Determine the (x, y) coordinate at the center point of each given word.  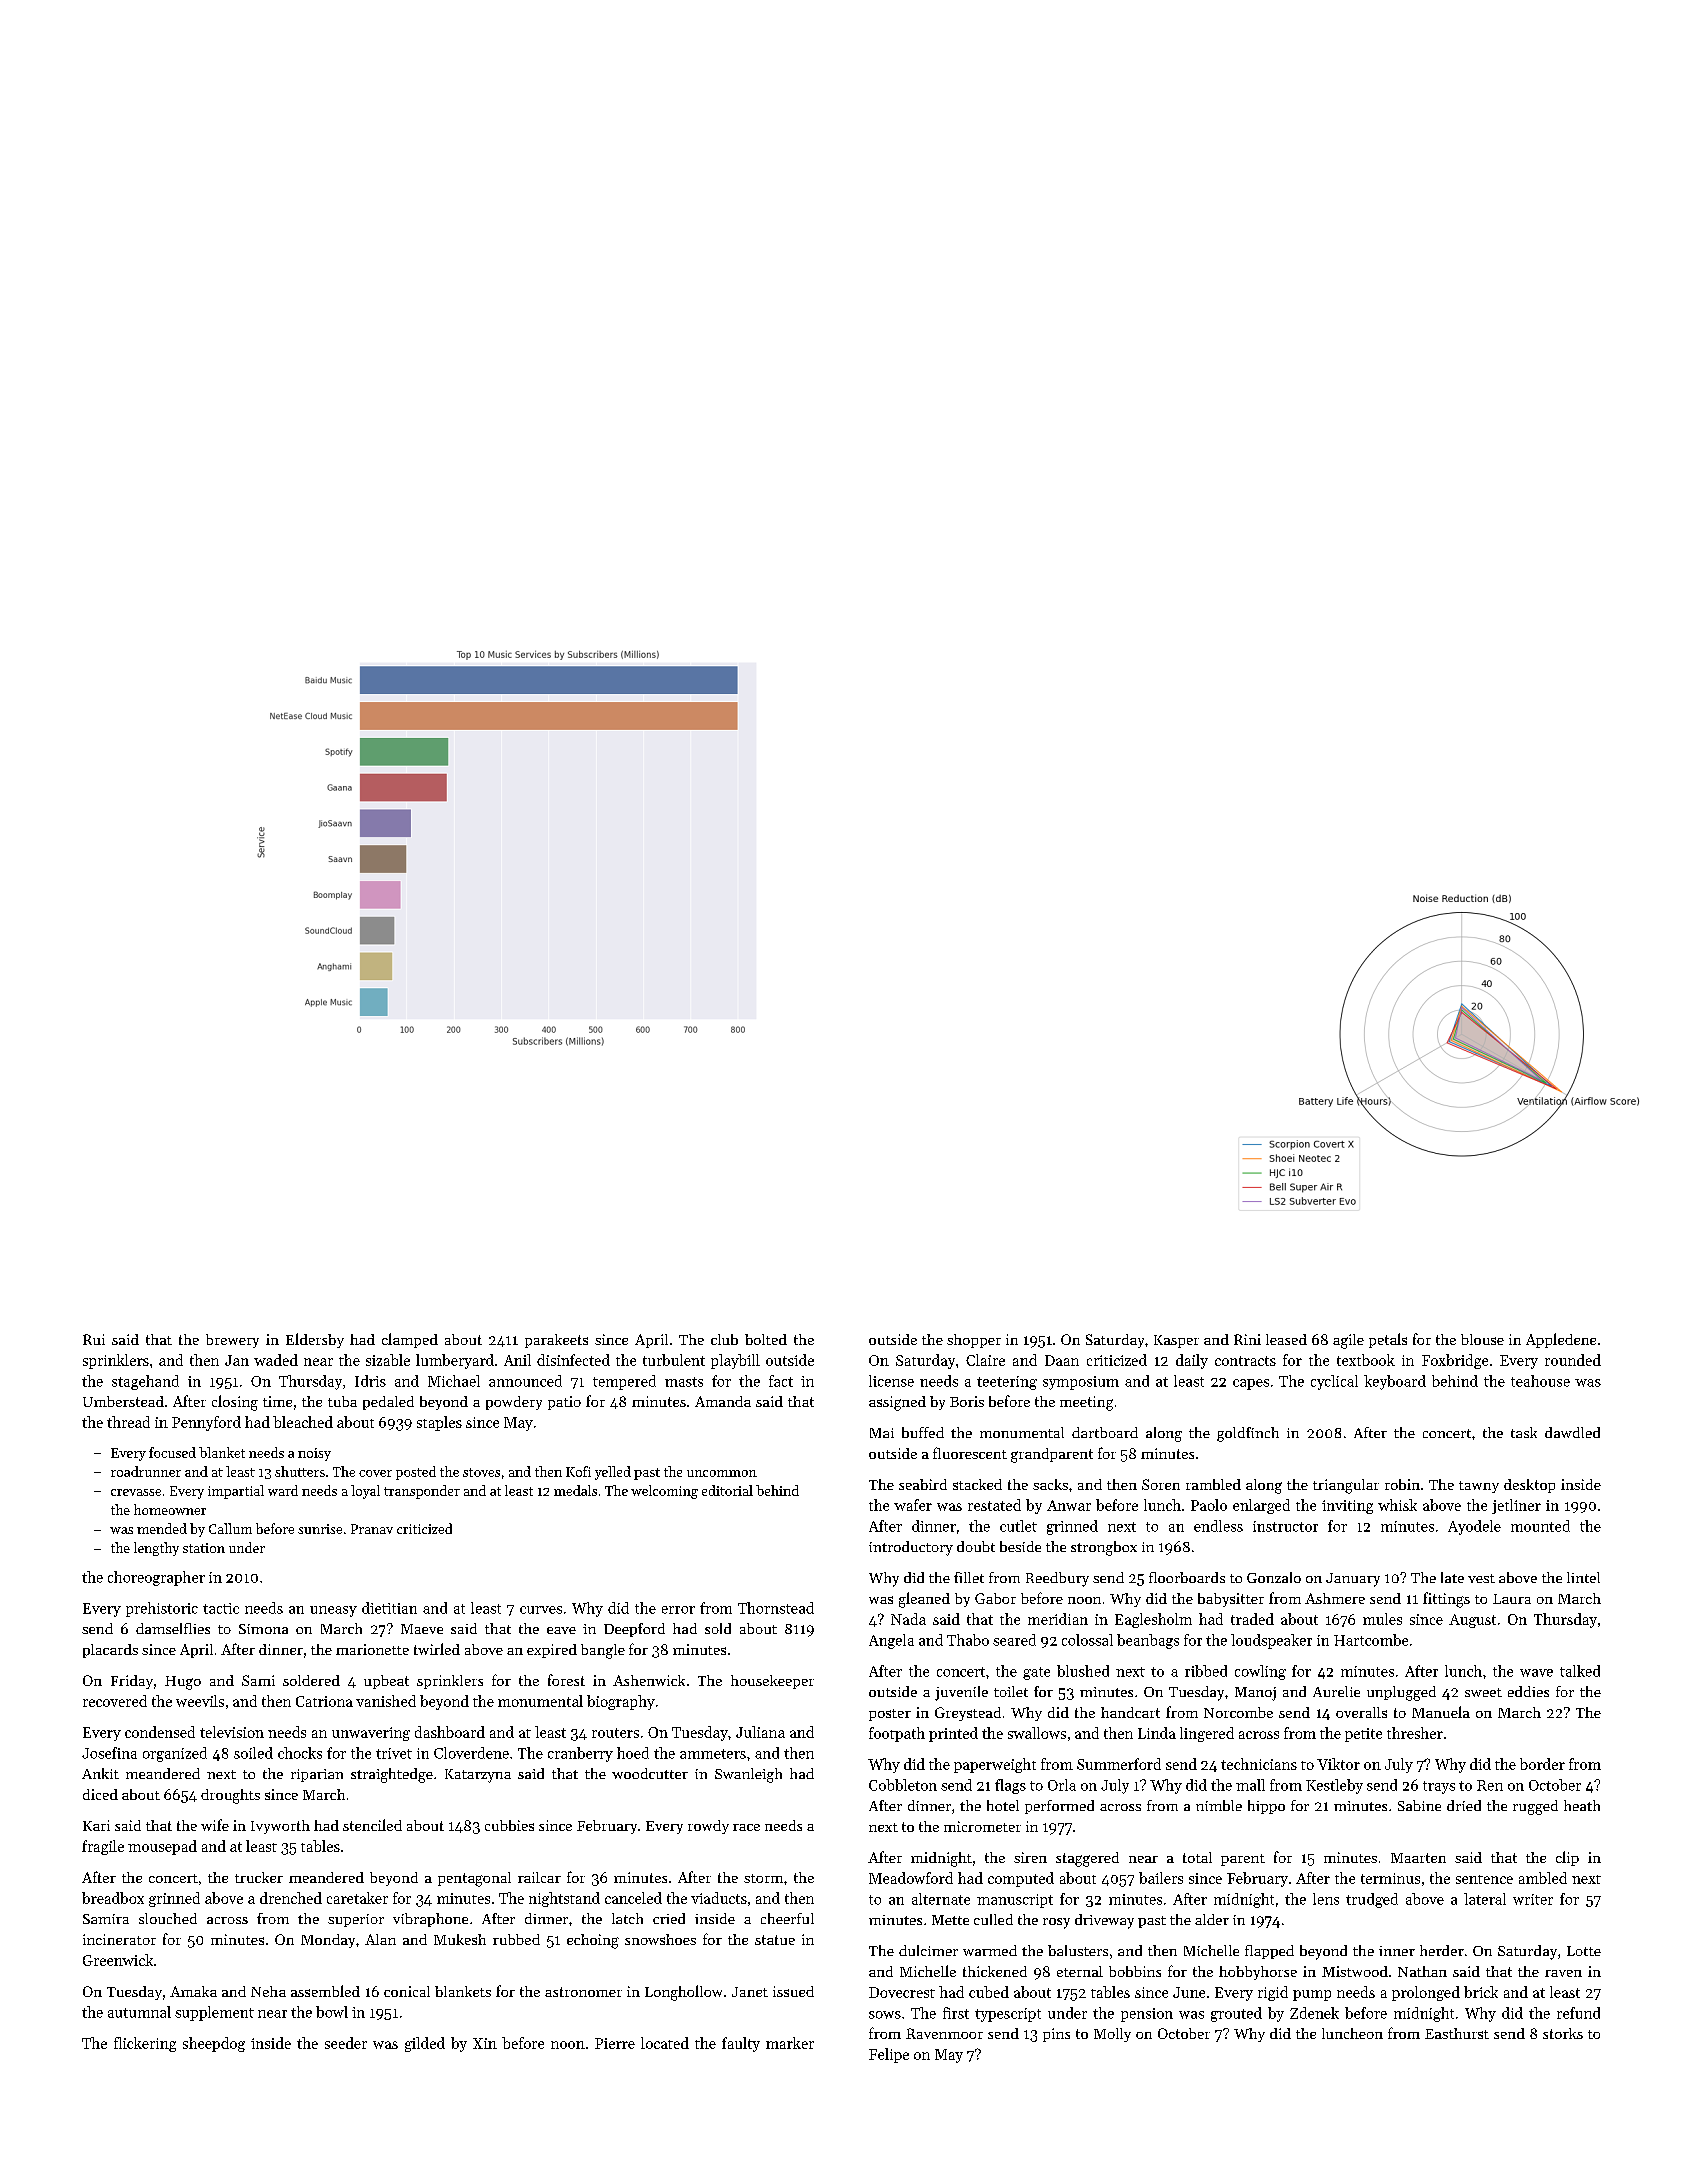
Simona (263, 1629)
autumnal (139, 2012)
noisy (314, 1454)
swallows (1037, 1733)
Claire (985, 1360)
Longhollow (683, 1993)
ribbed (1206, 1671)
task (1524, 1432)
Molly (1112, 2035)
